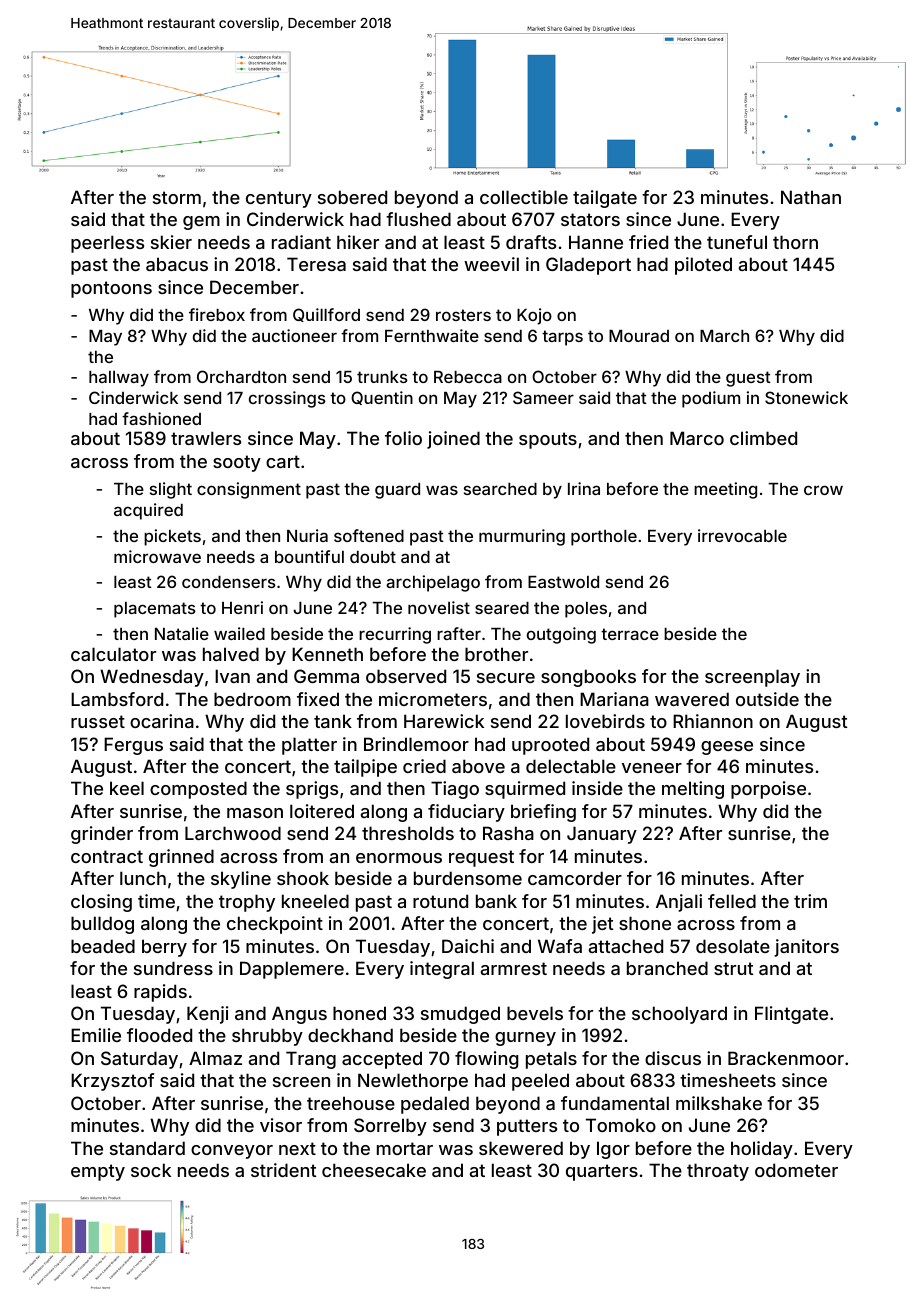  I want to click on quarters, so click(602, 1172).
